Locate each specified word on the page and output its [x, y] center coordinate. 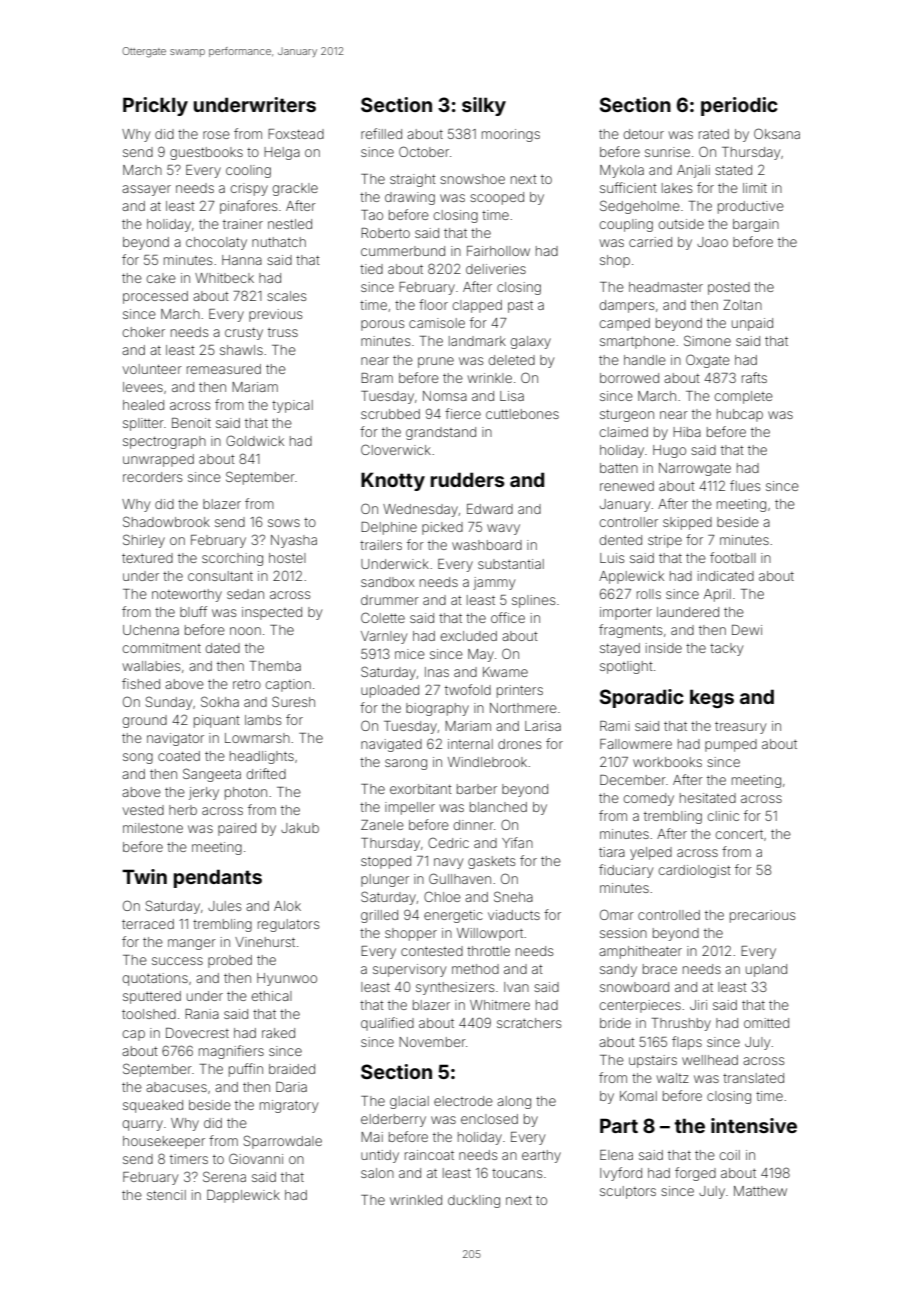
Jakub [300, 828]
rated [714, 134]
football [733, 557]
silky [484, 106]
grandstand [441, 433]
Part [619, 1125]
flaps [687, 1043]
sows [284, 523]
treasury [740, 727]
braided [292, 1069]
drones [519, 744]
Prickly [155, 106]
